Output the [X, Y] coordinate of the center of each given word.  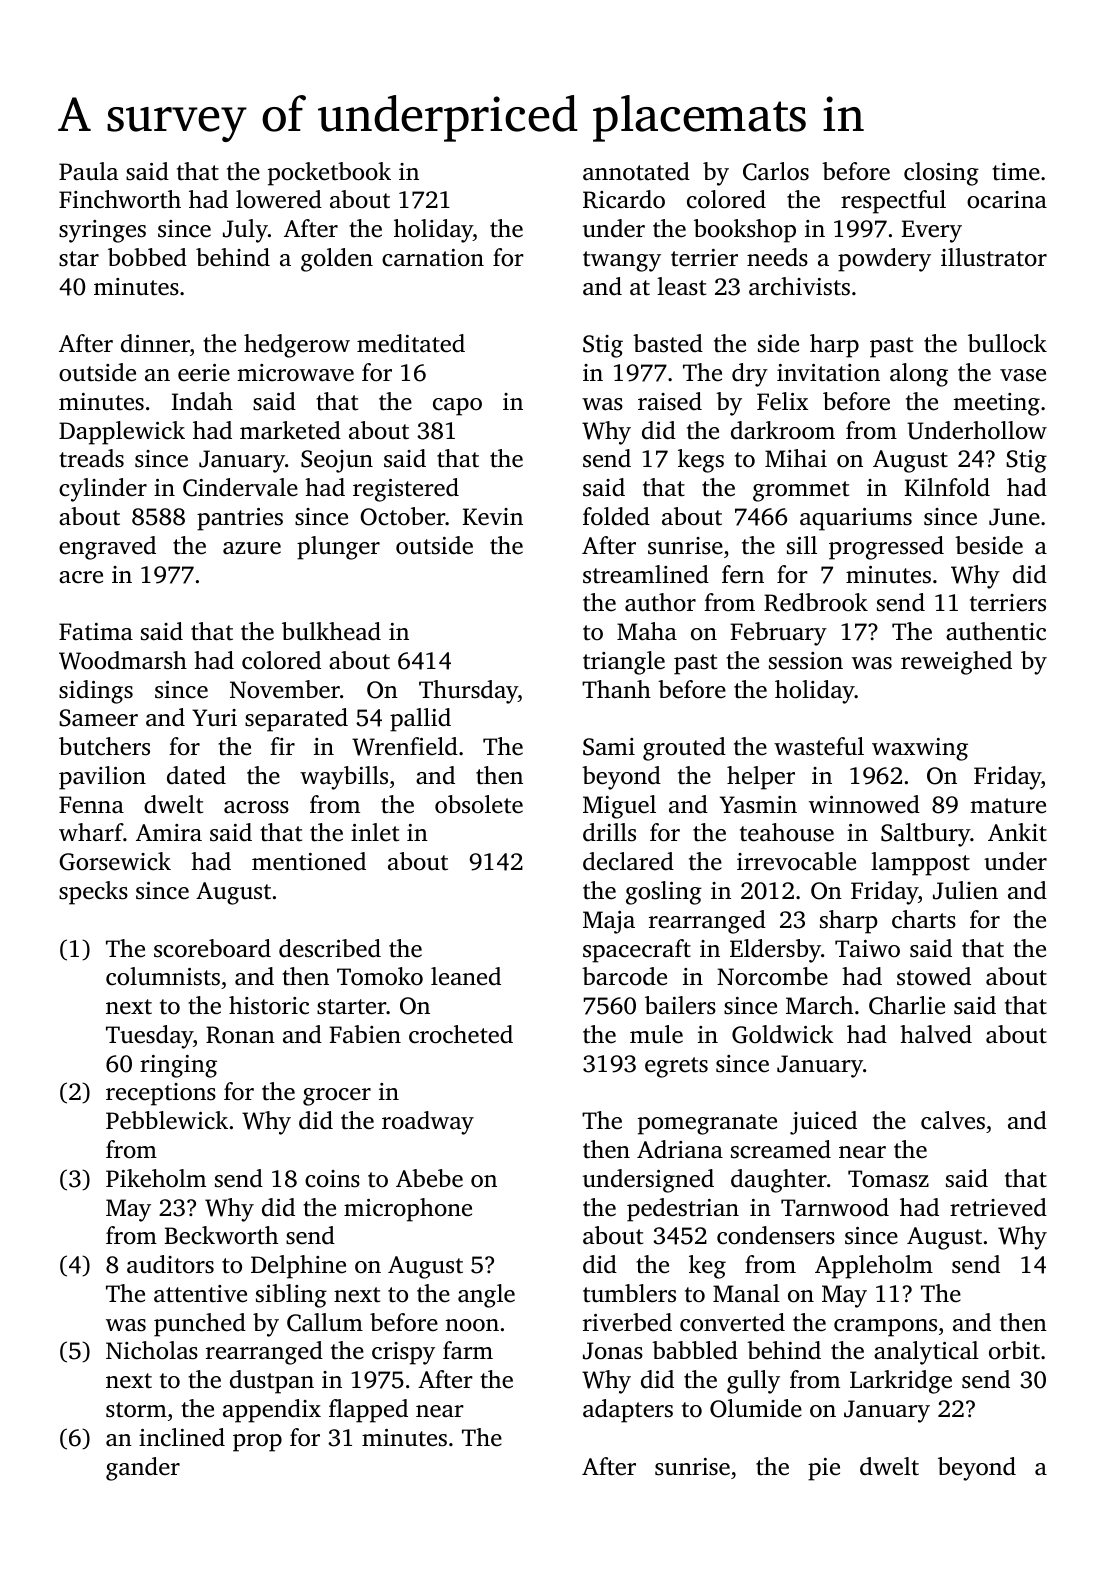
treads [91, 458]
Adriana [680, 1149]
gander [143, 1469]
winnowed [864, 804]
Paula [88, 171]
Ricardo [624, 199]
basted [668, 343]
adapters [628, 1411]
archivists [799, 286]
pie [824, 1469]
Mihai [796, 458]
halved [936, 1034]
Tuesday [149, 1037]
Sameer [98, 718]
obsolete [479, 804]
